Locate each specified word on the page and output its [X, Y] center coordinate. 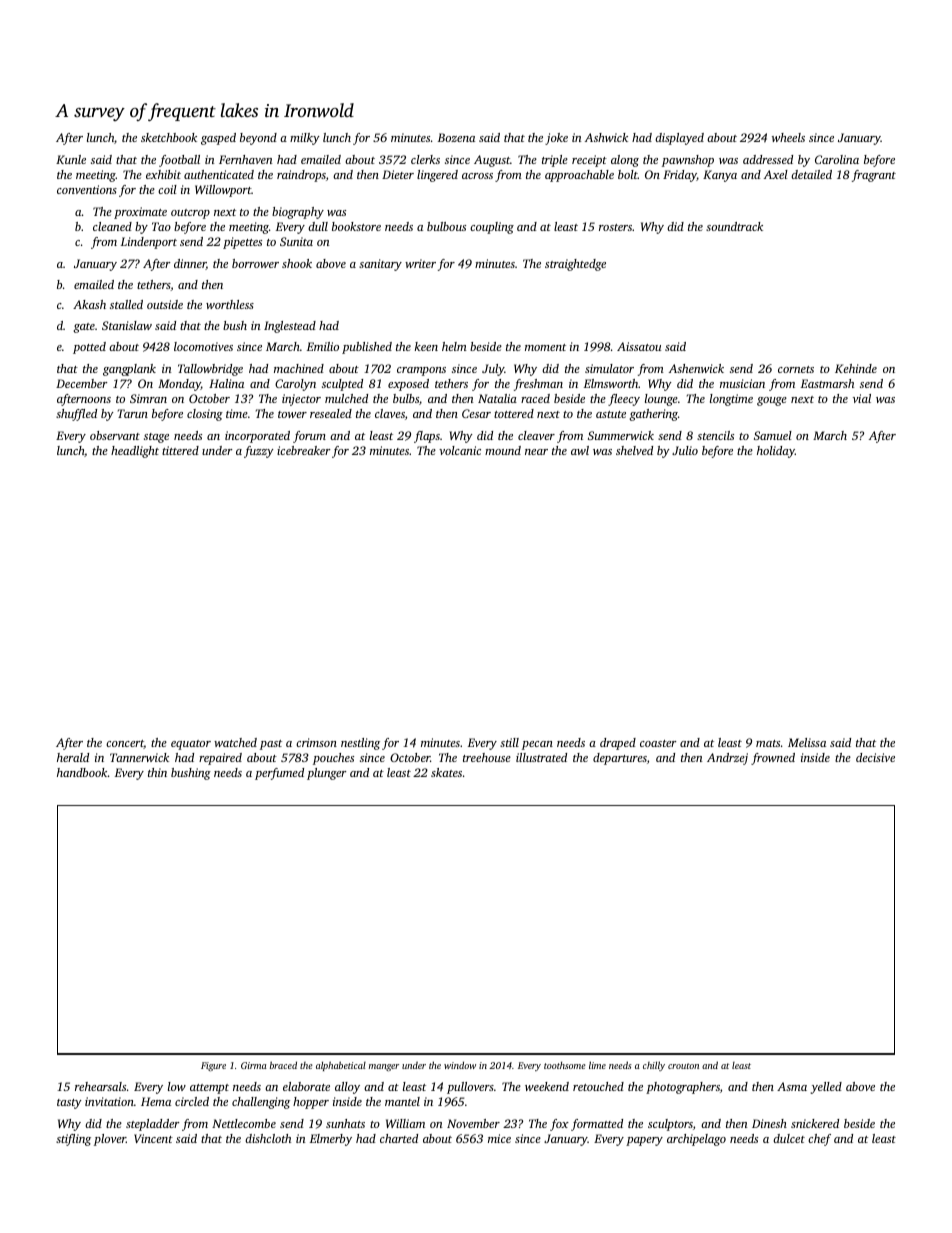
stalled [126, 304]
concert [125, 744]
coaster [658, 743]
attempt [209, 1089]
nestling [360, 744]
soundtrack [734, 226]
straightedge [575, 265]
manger [384, 1067]
